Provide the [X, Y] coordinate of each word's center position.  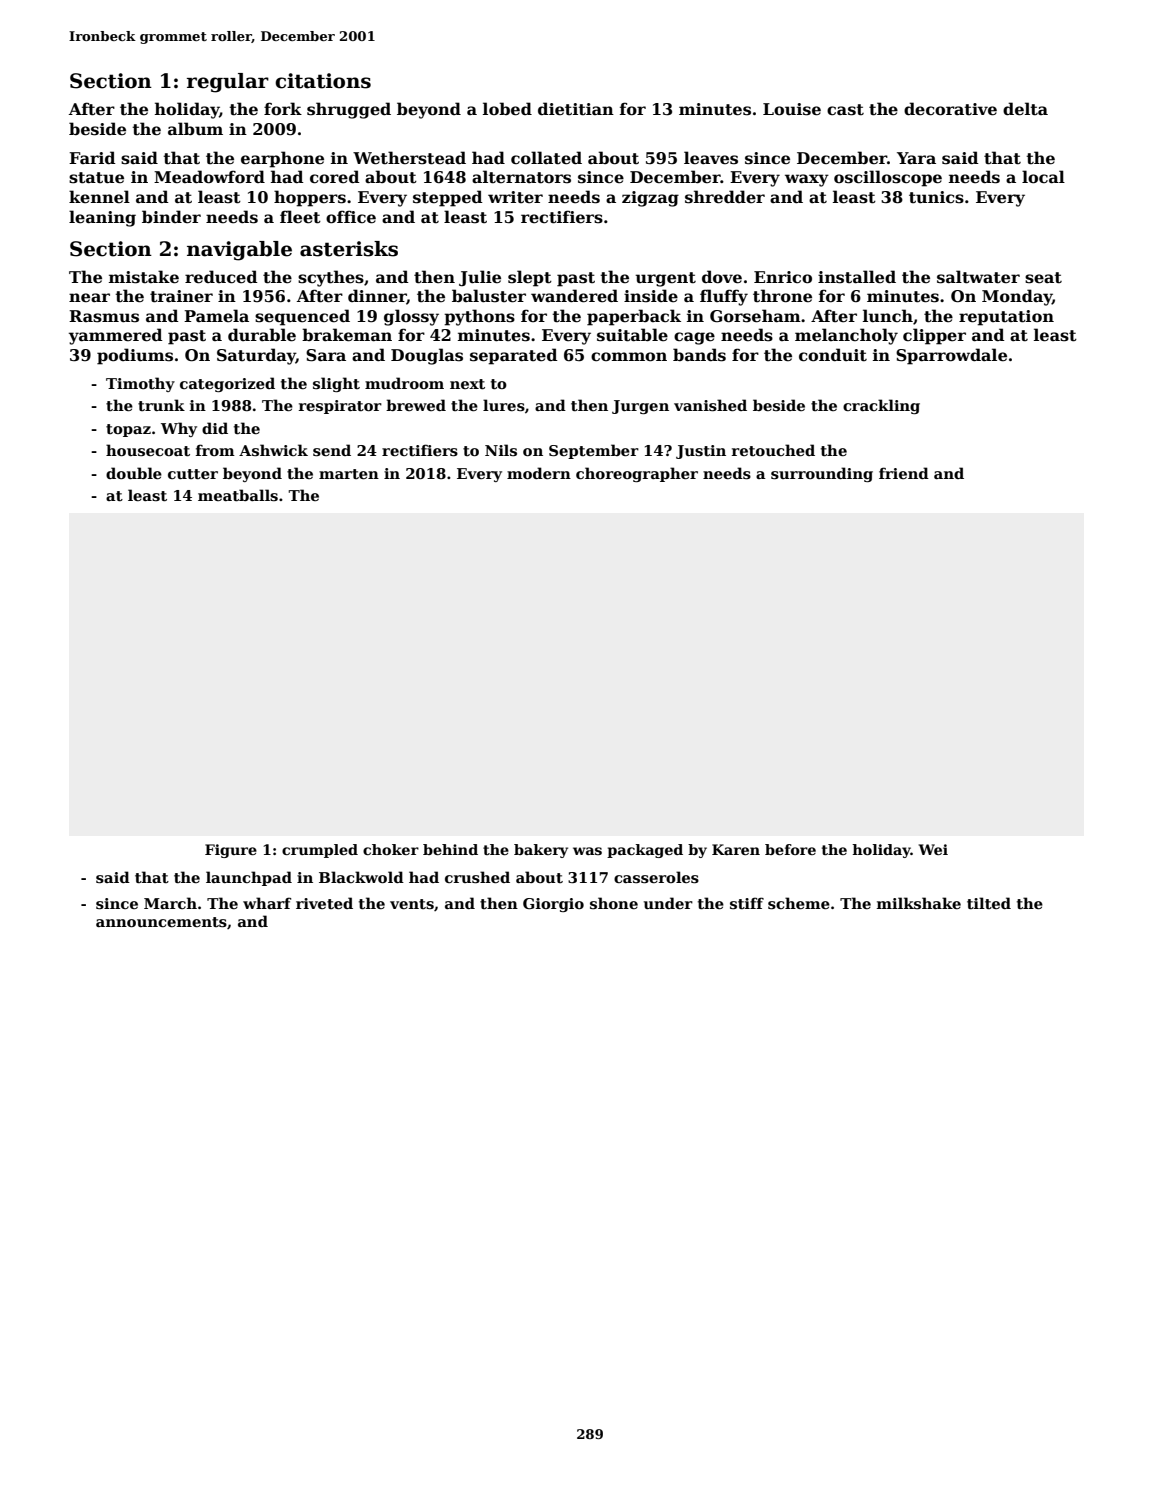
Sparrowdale [951, 356]
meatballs [238, 495]
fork [283, 109]
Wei [933, 849]
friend [904, 473]
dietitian [576, 109]
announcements [161, 922]
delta [1025, 109]
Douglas [427, 356]
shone [614, 903]
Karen [736, 849]
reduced [221, 277]
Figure [231, 851]
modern [539, 473]
